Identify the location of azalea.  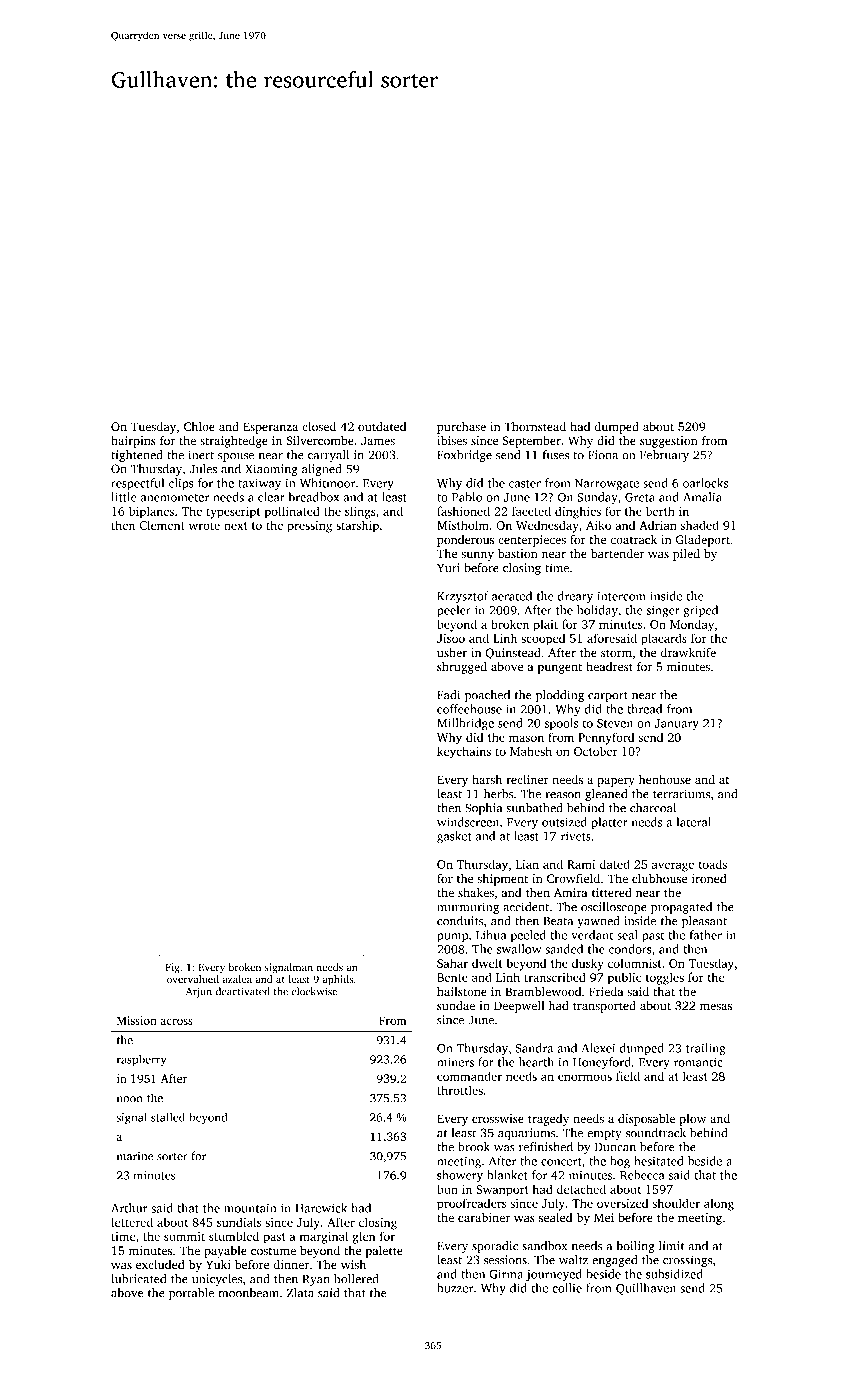
(237, 979).
